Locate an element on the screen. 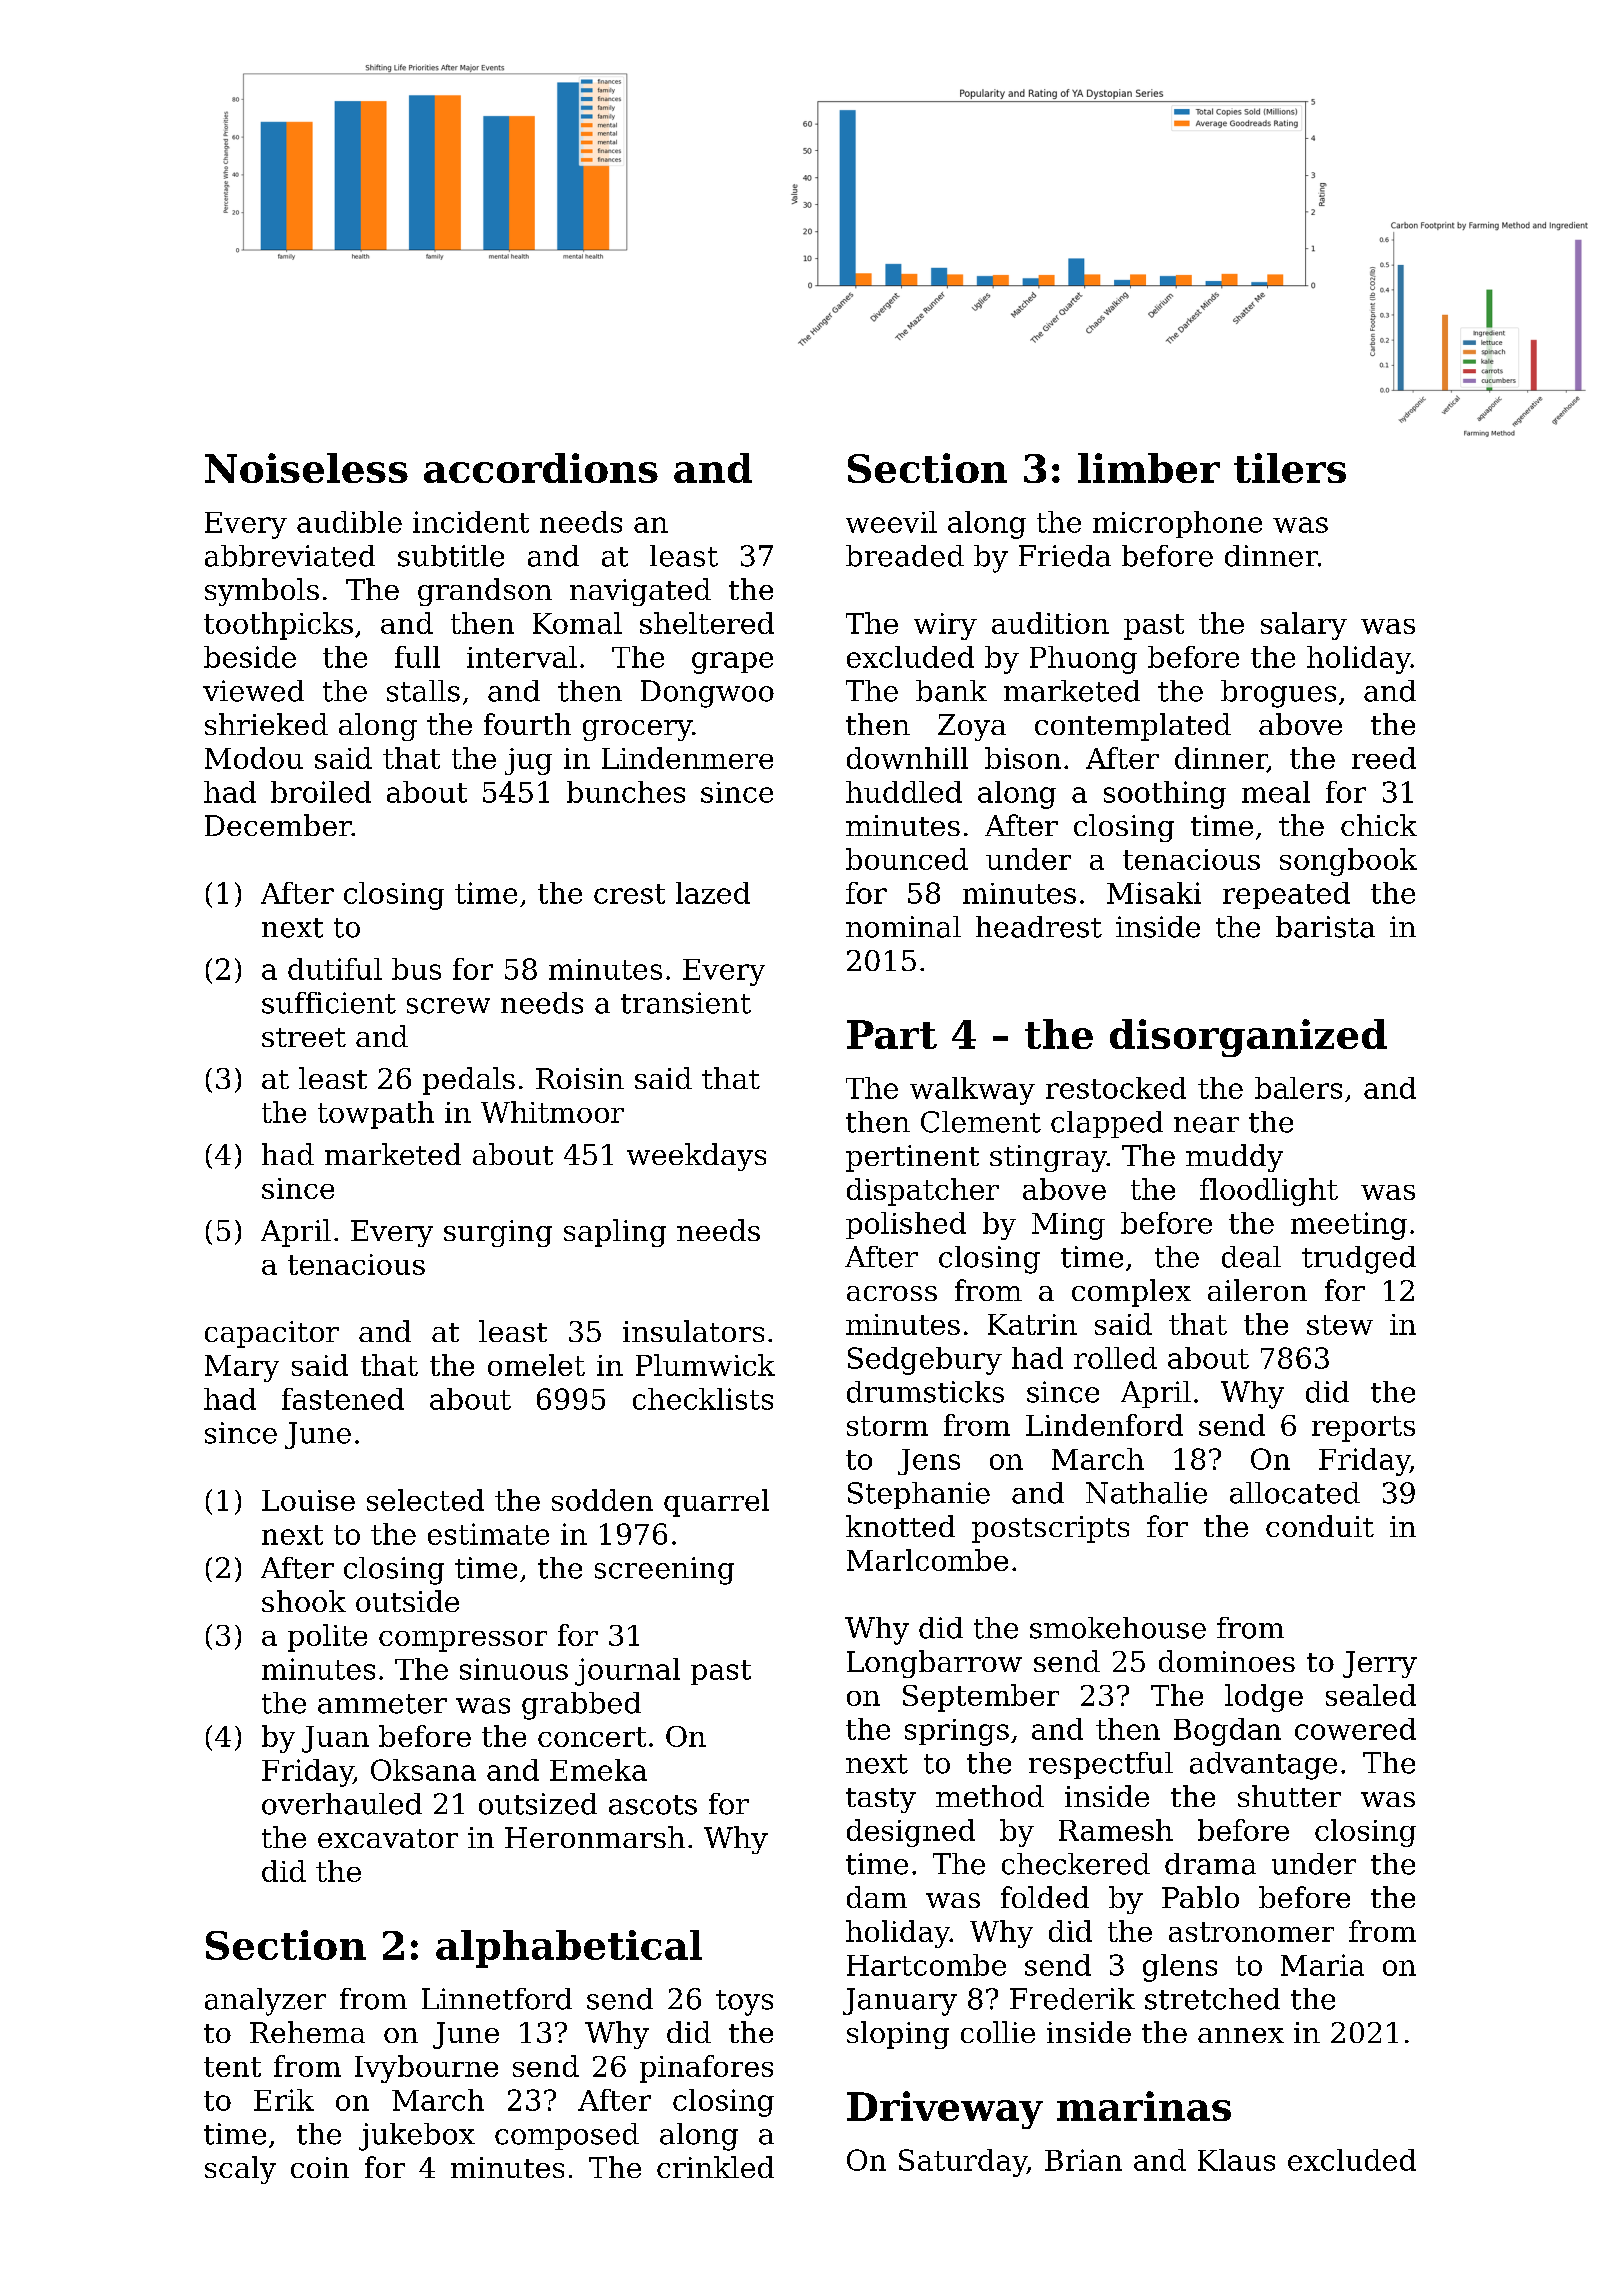  walkway is located at coordinates (972, 1091).
